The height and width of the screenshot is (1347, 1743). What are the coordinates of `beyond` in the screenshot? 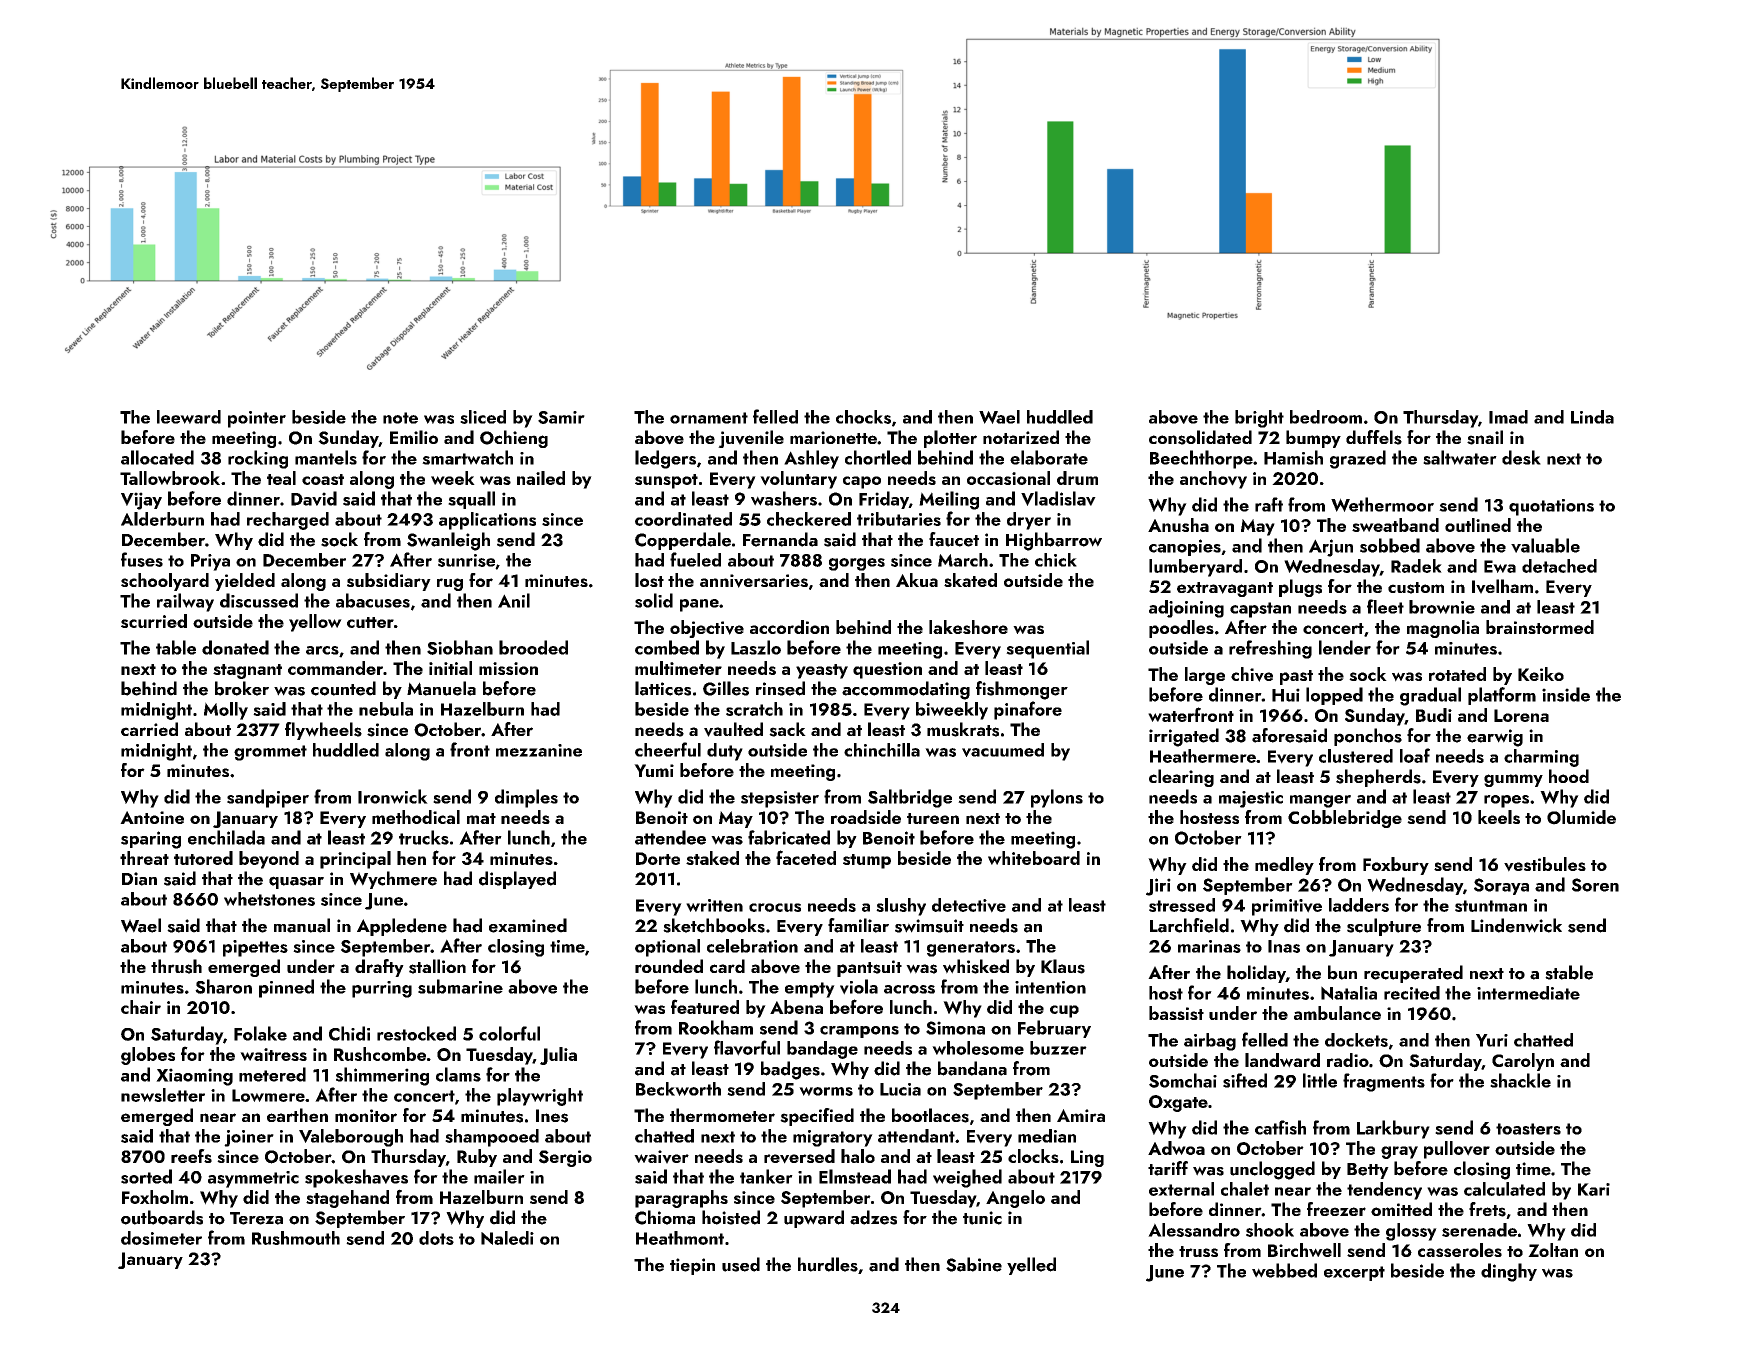 It's located at (269, 860).
